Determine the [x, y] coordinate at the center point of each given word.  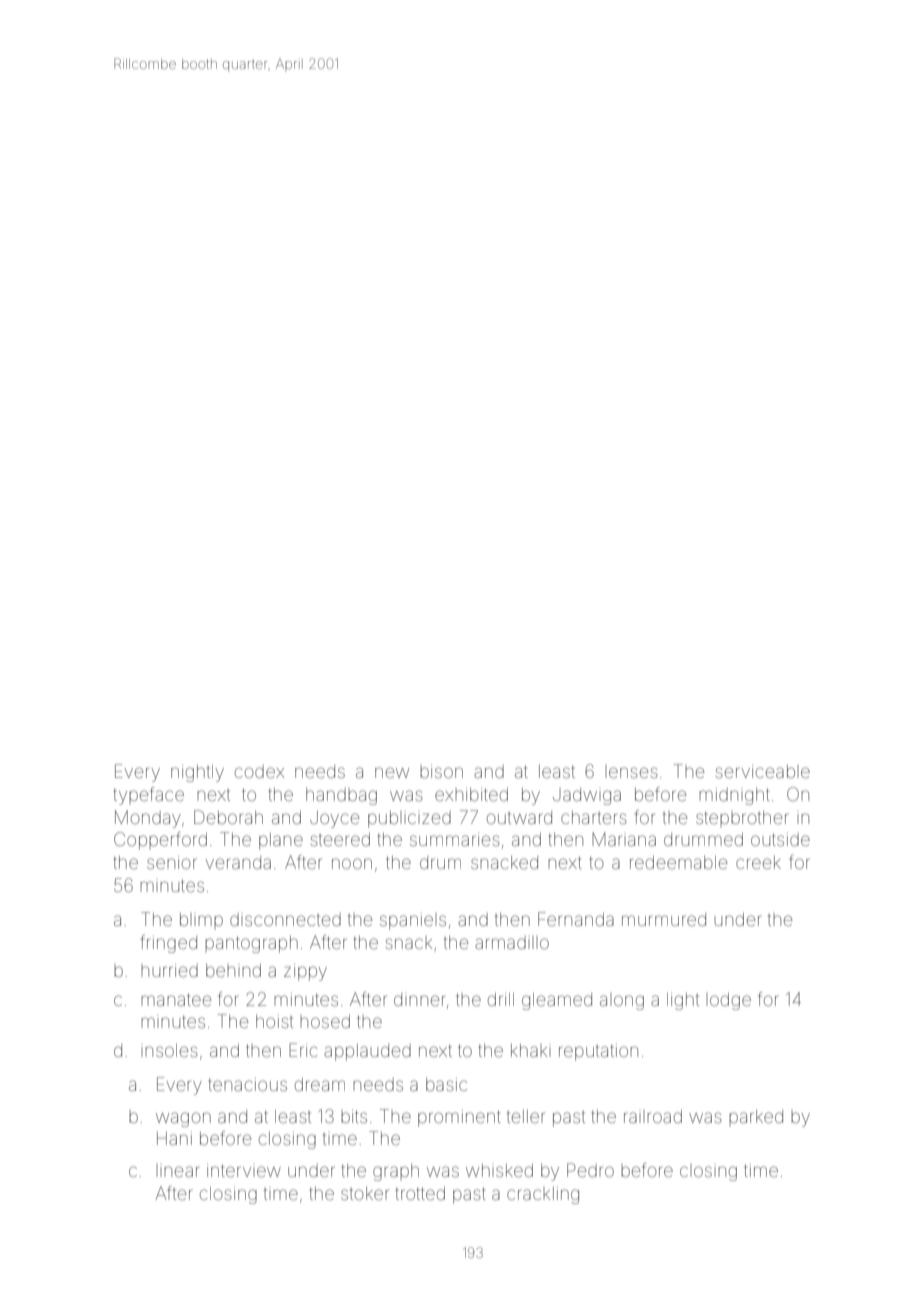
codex [259, 771]
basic [446, 1084]
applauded [367, 1052]
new [392, 772]
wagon [183, 1119]
